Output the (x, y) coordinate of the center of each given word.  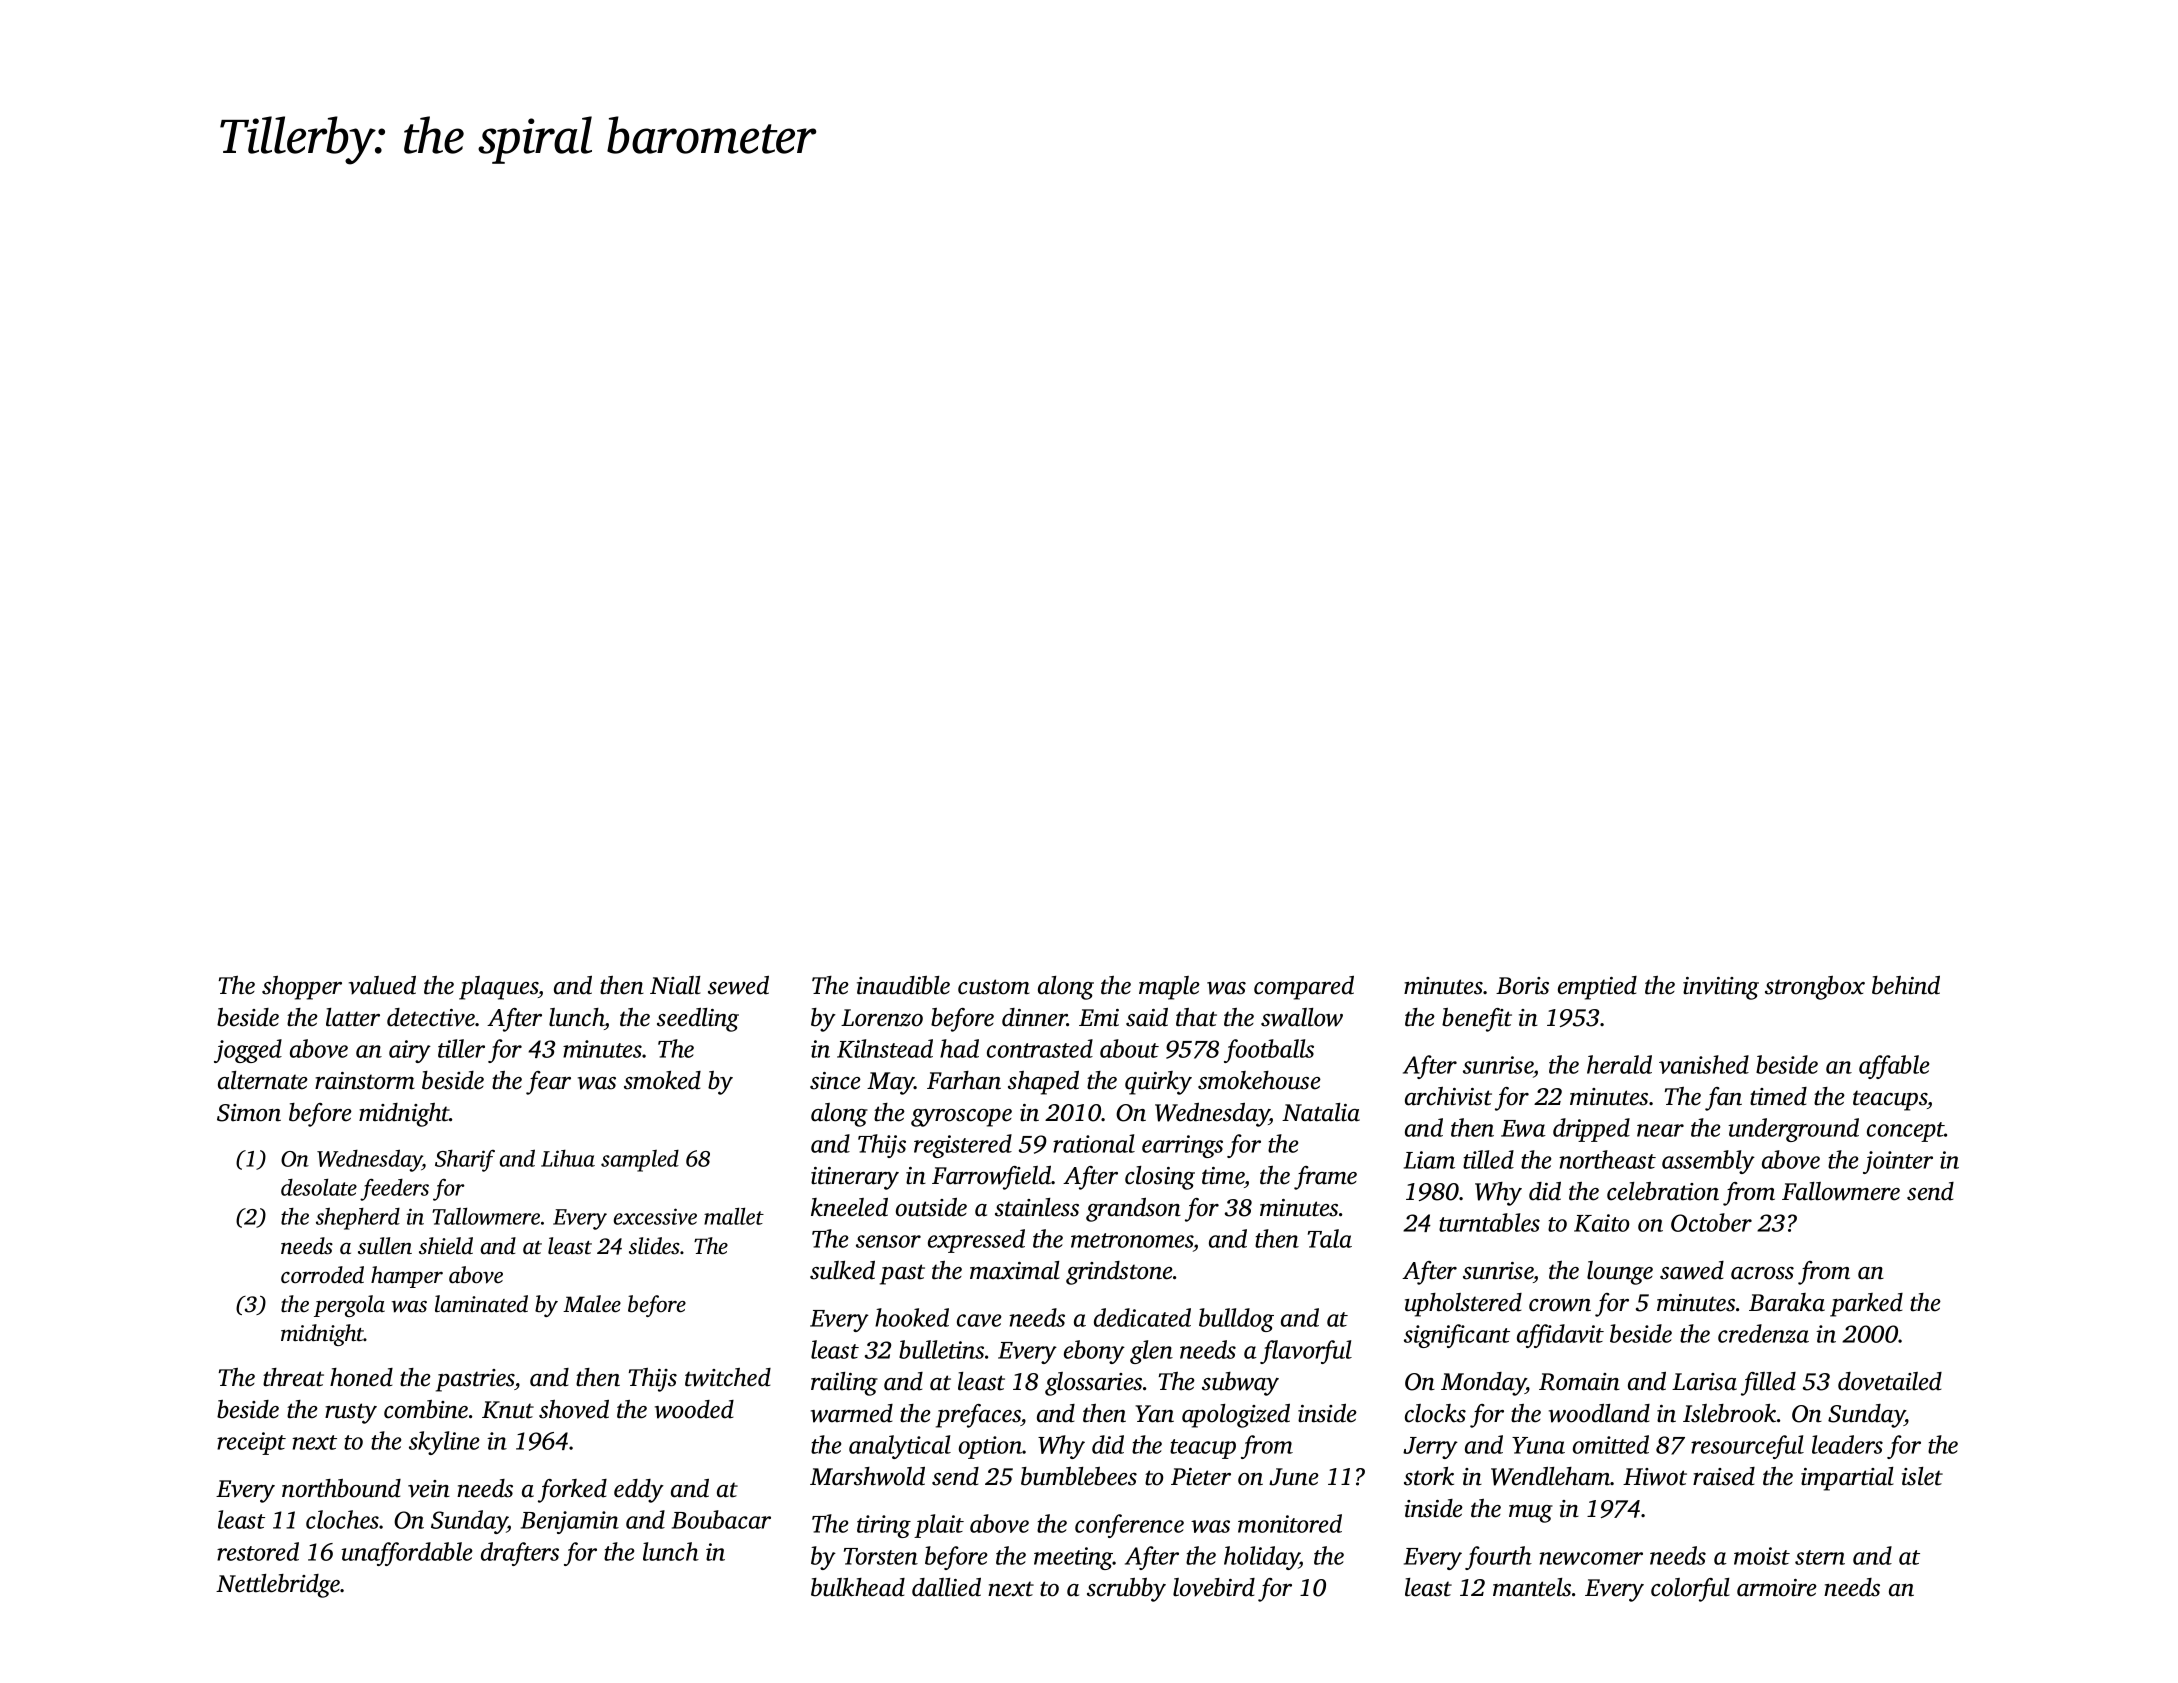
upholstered (1463, 1305)
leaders (1847, 1444)
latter (353, 1017)
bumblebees (1079, 1476)
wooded (694, 1409)
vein (429, 1489)
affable (1894, 1067)
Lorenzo (882, 1018)
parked (1866, 1305)
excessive (655, 1216)
